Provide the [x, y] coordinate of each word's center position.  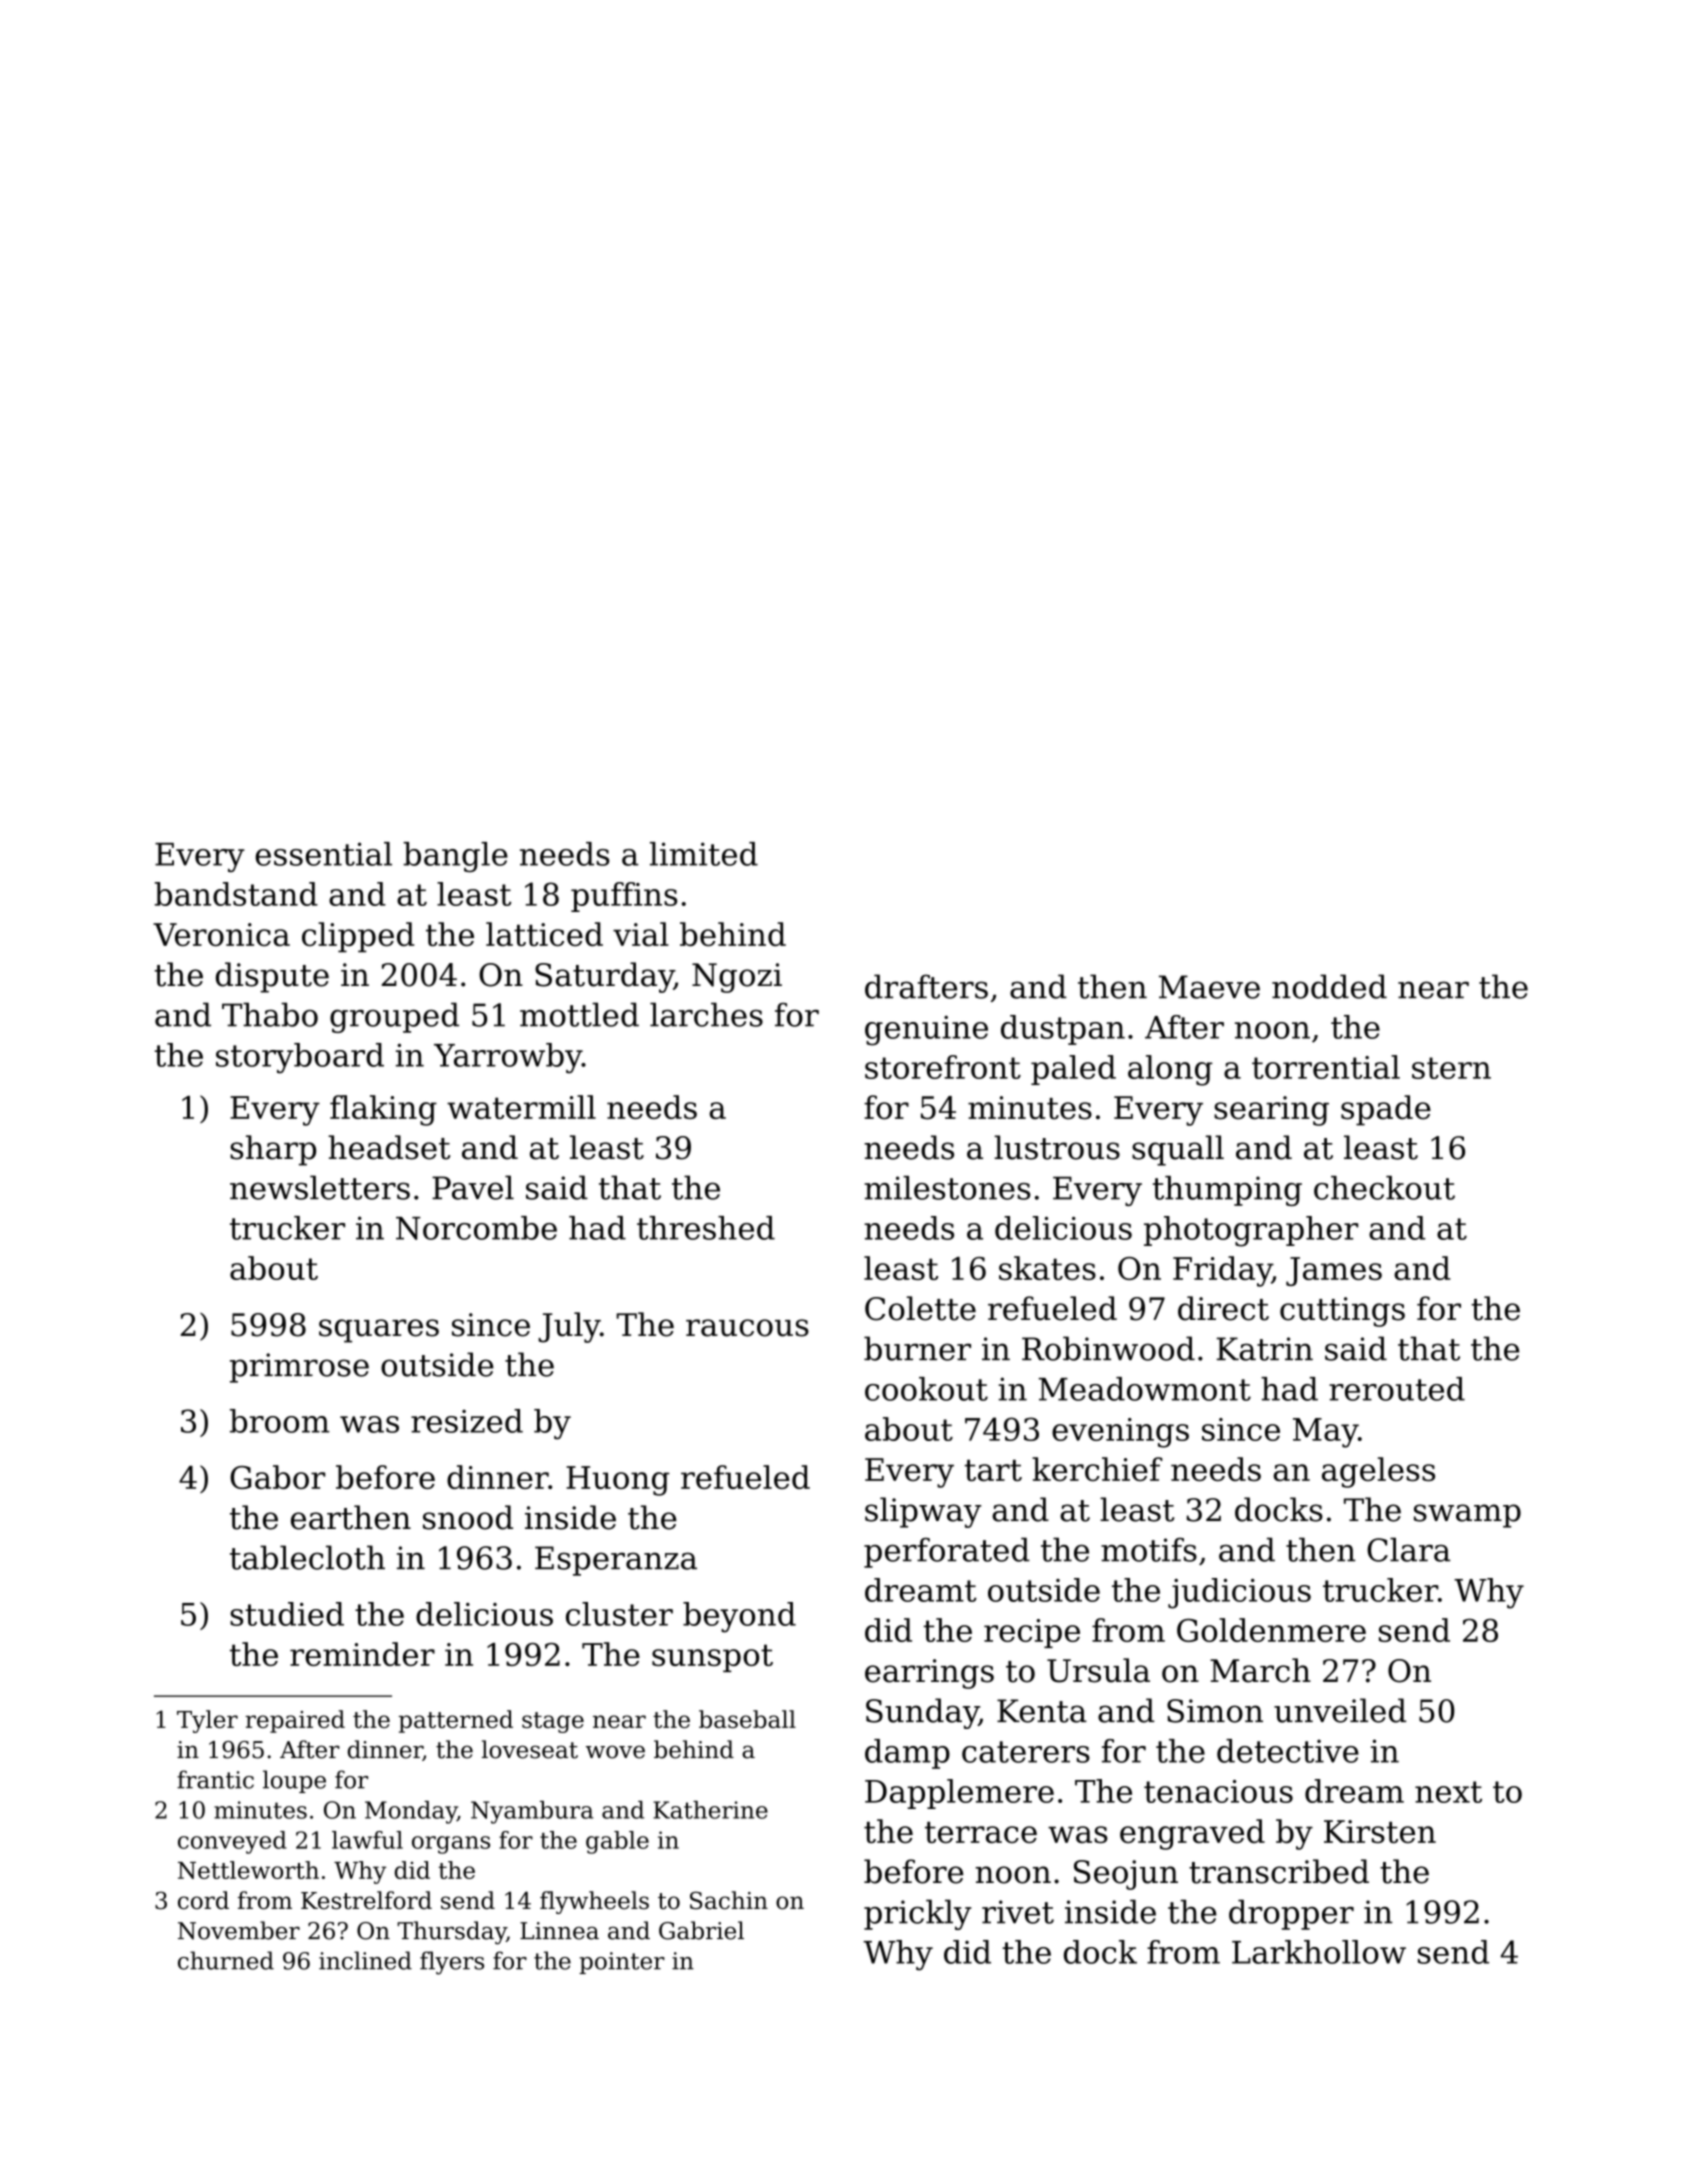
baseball [747, 1719]
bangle [455, 857]
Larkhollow [1319, 1952]
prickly [918, 1914]
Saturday [604, 977]
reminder [362, 1654]
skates [1047, 1268]
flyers [452, 1963]
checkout [1384, 1188]
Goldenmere [1271, 1630]
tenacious [1218, 1791]
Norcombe [476, 1228]
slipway [923, 1512]
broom [279, 1421]
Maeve [1209, 987]
